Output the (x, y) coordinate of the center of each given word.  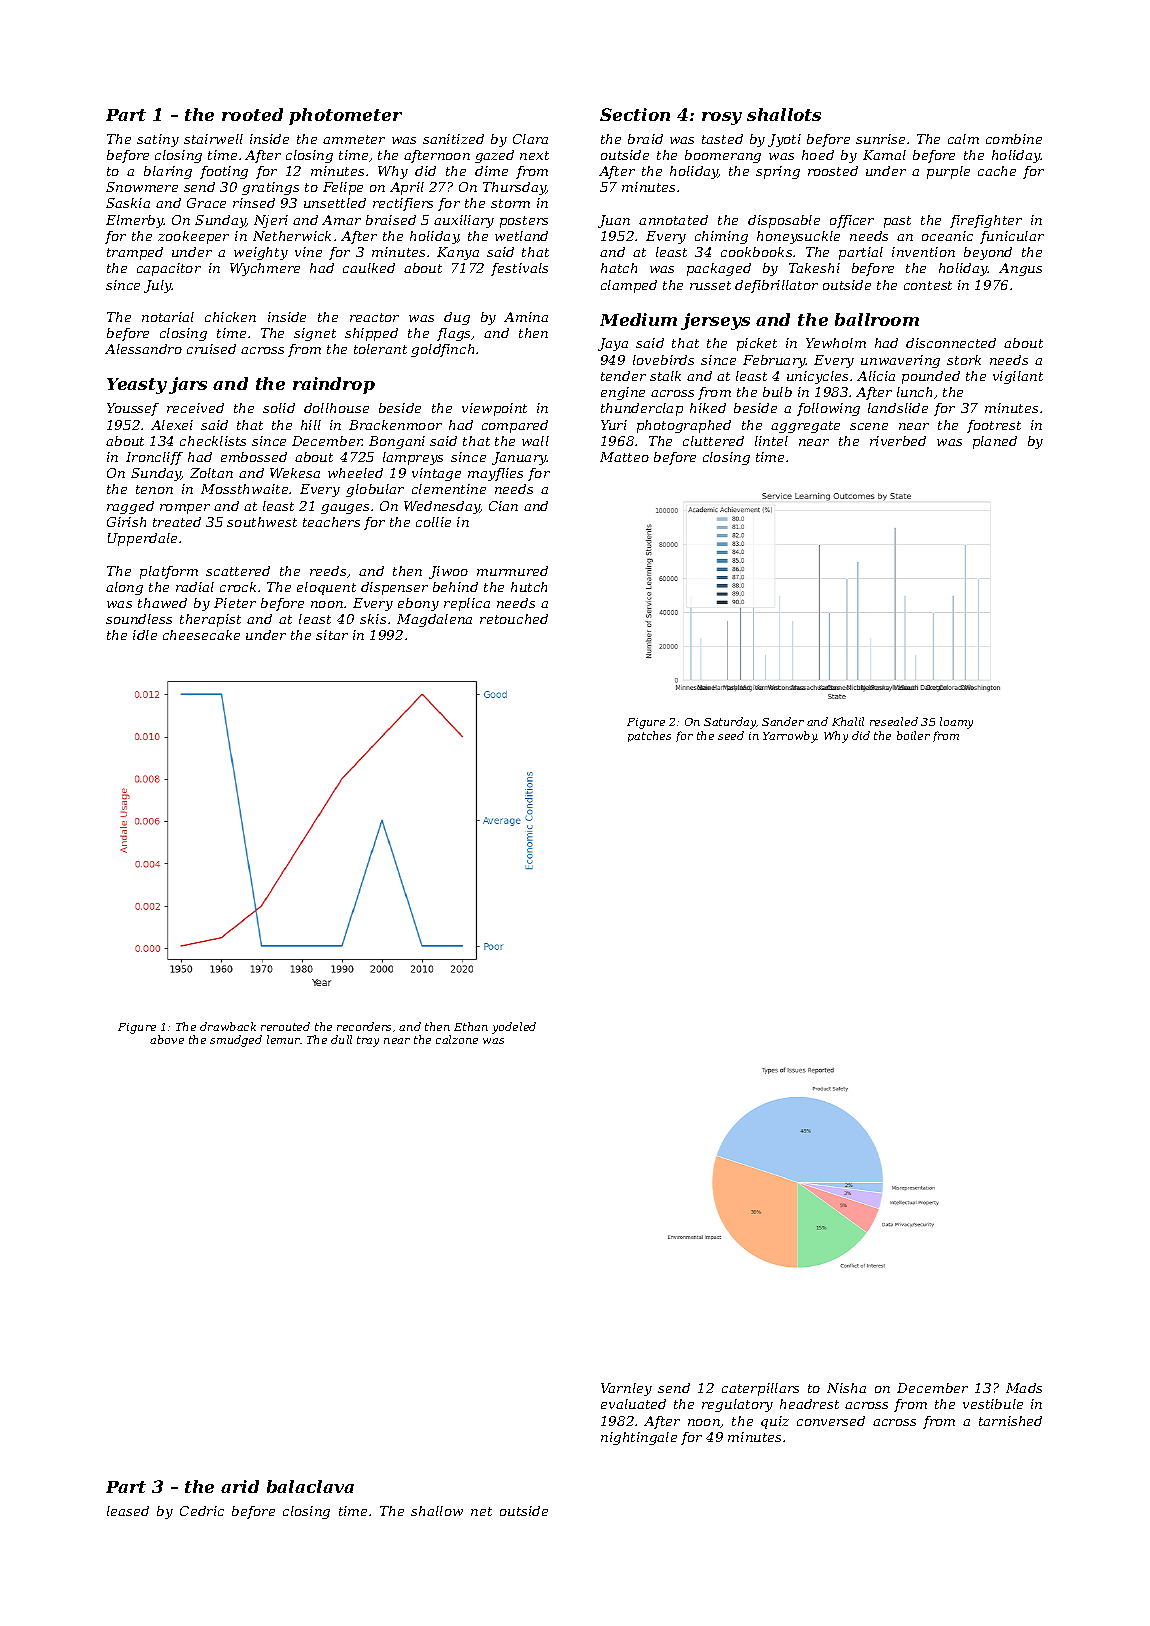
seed (731, 735)
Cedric (202, 1511)
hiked (708, 408)
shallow (437, 1511)
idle (145, 635)
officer (852, 221)
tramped (135, 253)
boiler (913, 735)
